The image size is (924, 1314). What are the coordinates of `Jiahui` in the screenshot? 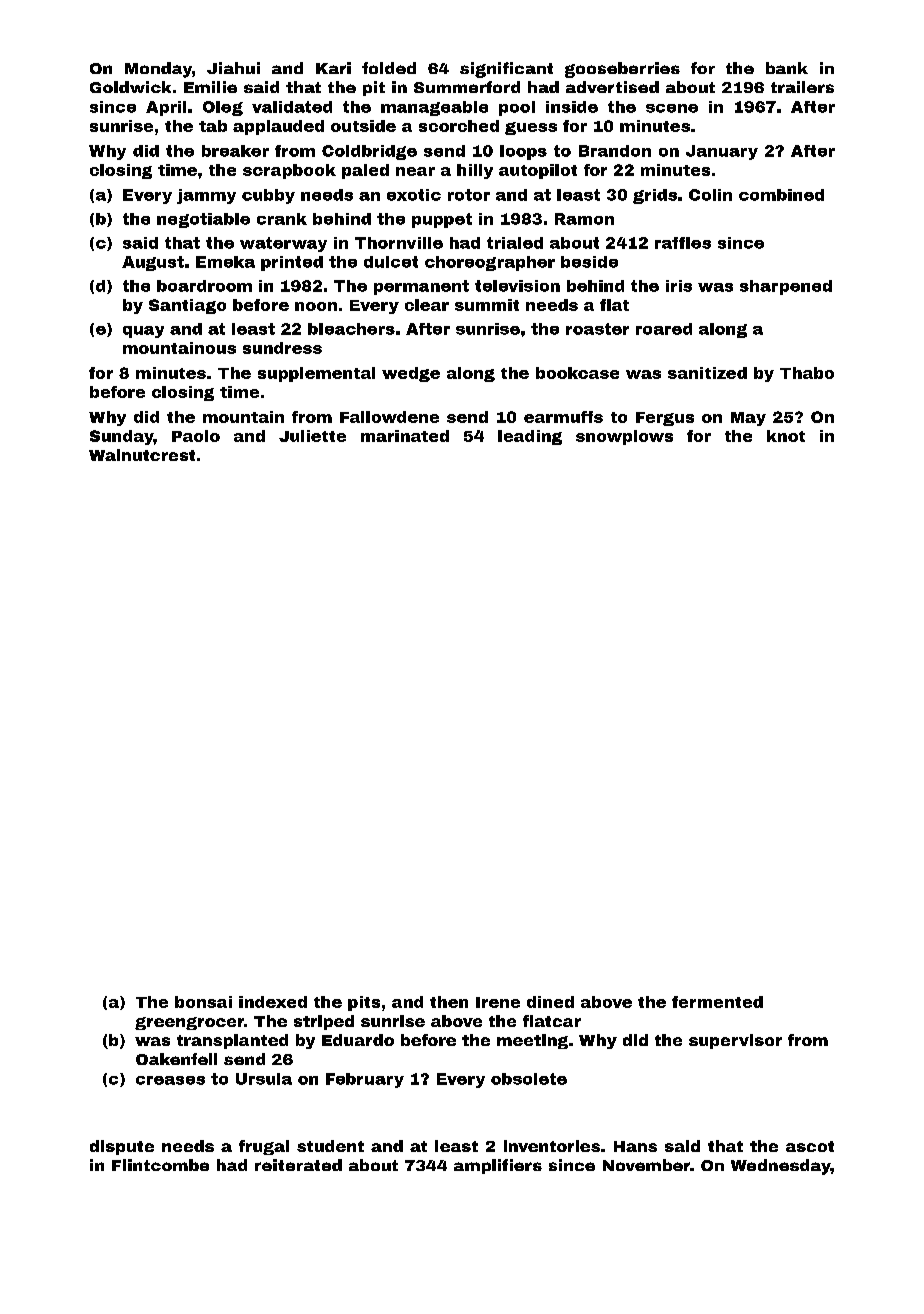 It's located at (233, 68).
